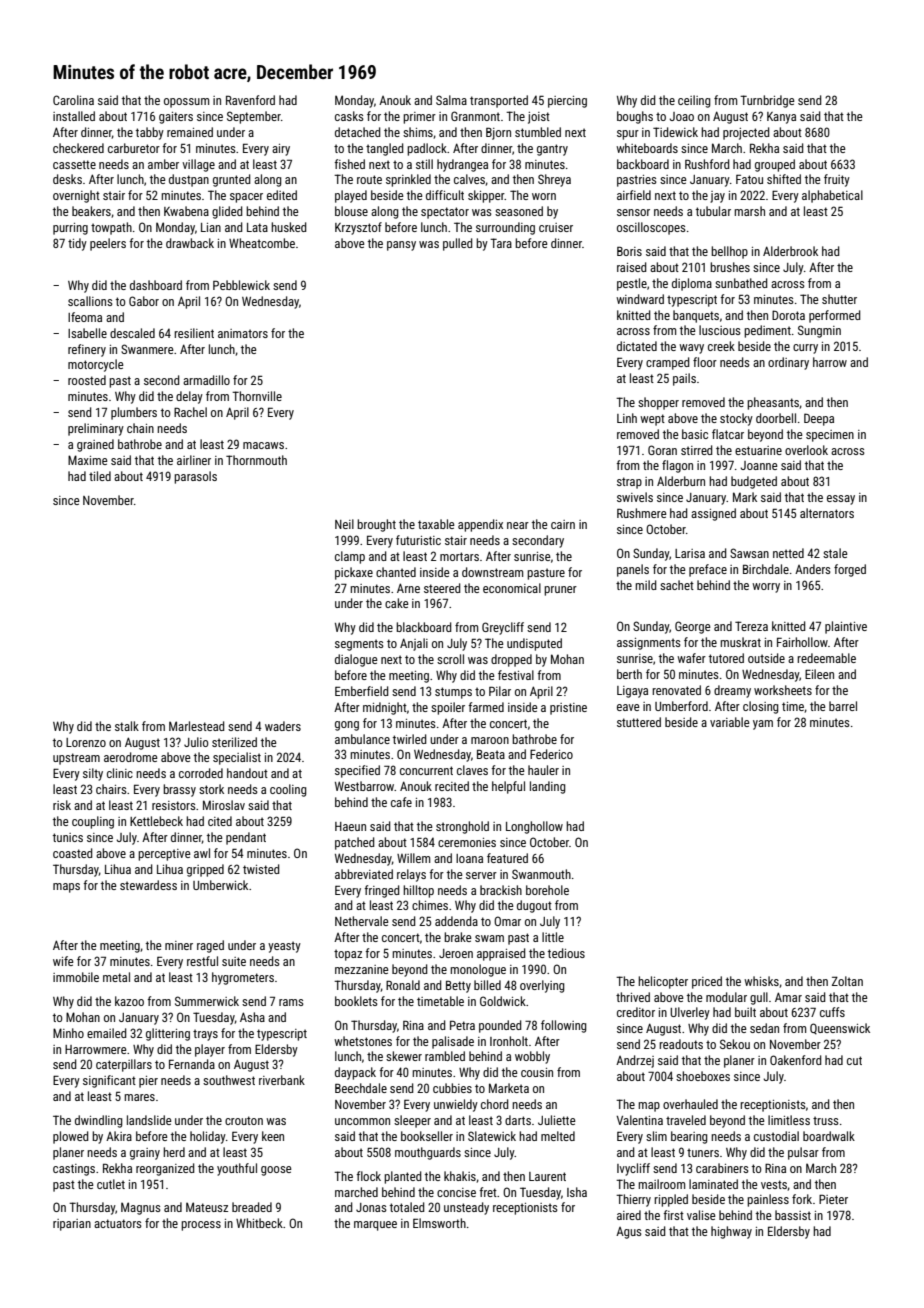 This screenshot has height=1308, width=924. What do you see at coordinates (557, 1120) in the screenshot?
I see `Juliette` at bounding box center [557, 1120].
